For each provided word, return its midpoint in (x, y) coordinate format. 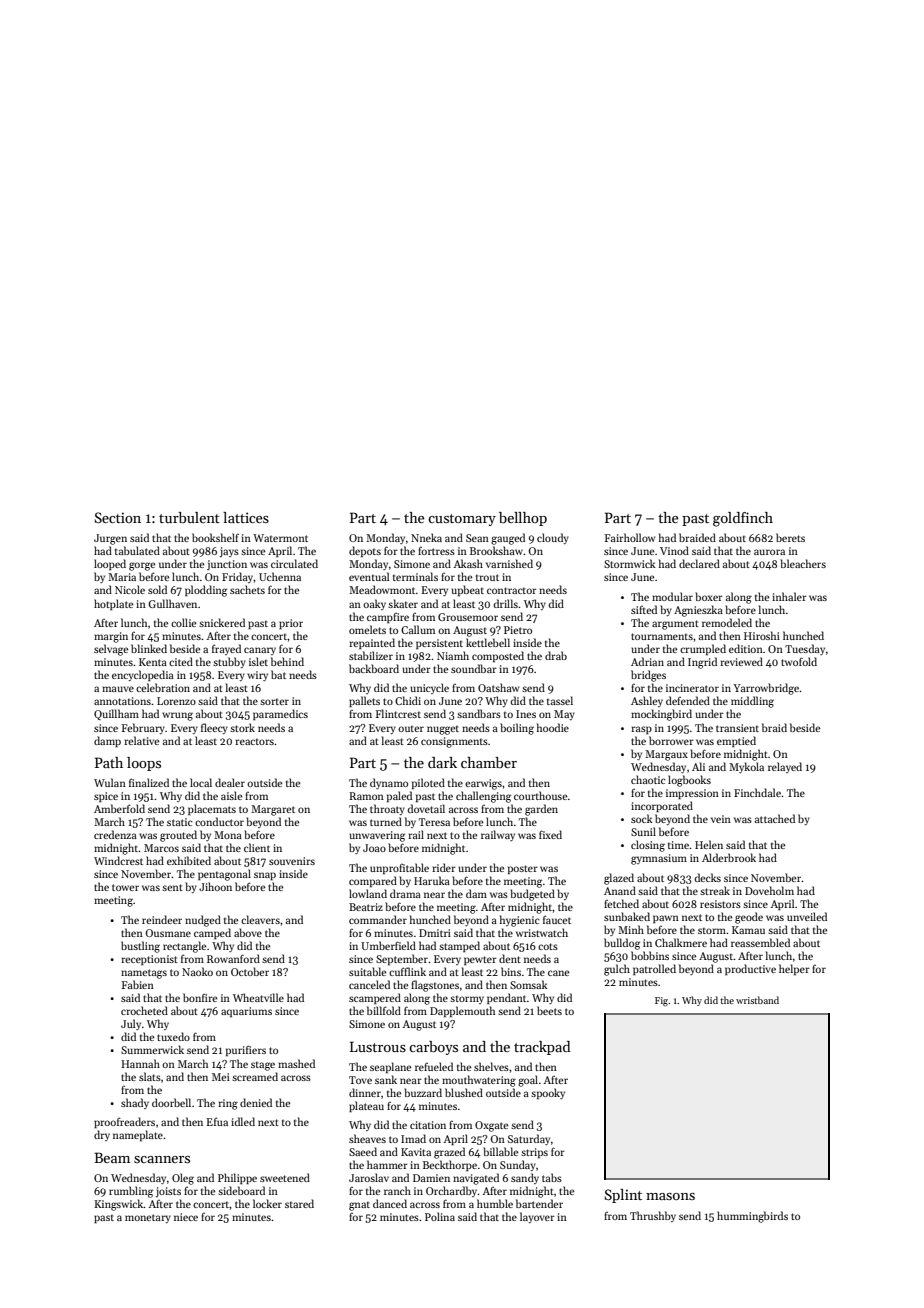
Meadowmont (382, 589)
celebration (163, 687)
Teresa (434, 822)
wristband (757, 1000)
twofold (799, 661)
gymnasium (659, 859)
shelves (491, 1066)
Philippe (237, 1178)
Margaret (273, 810)
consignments (454, 742)
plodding (206, 591)
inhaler (789, 596)
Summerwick (152, 1049)
